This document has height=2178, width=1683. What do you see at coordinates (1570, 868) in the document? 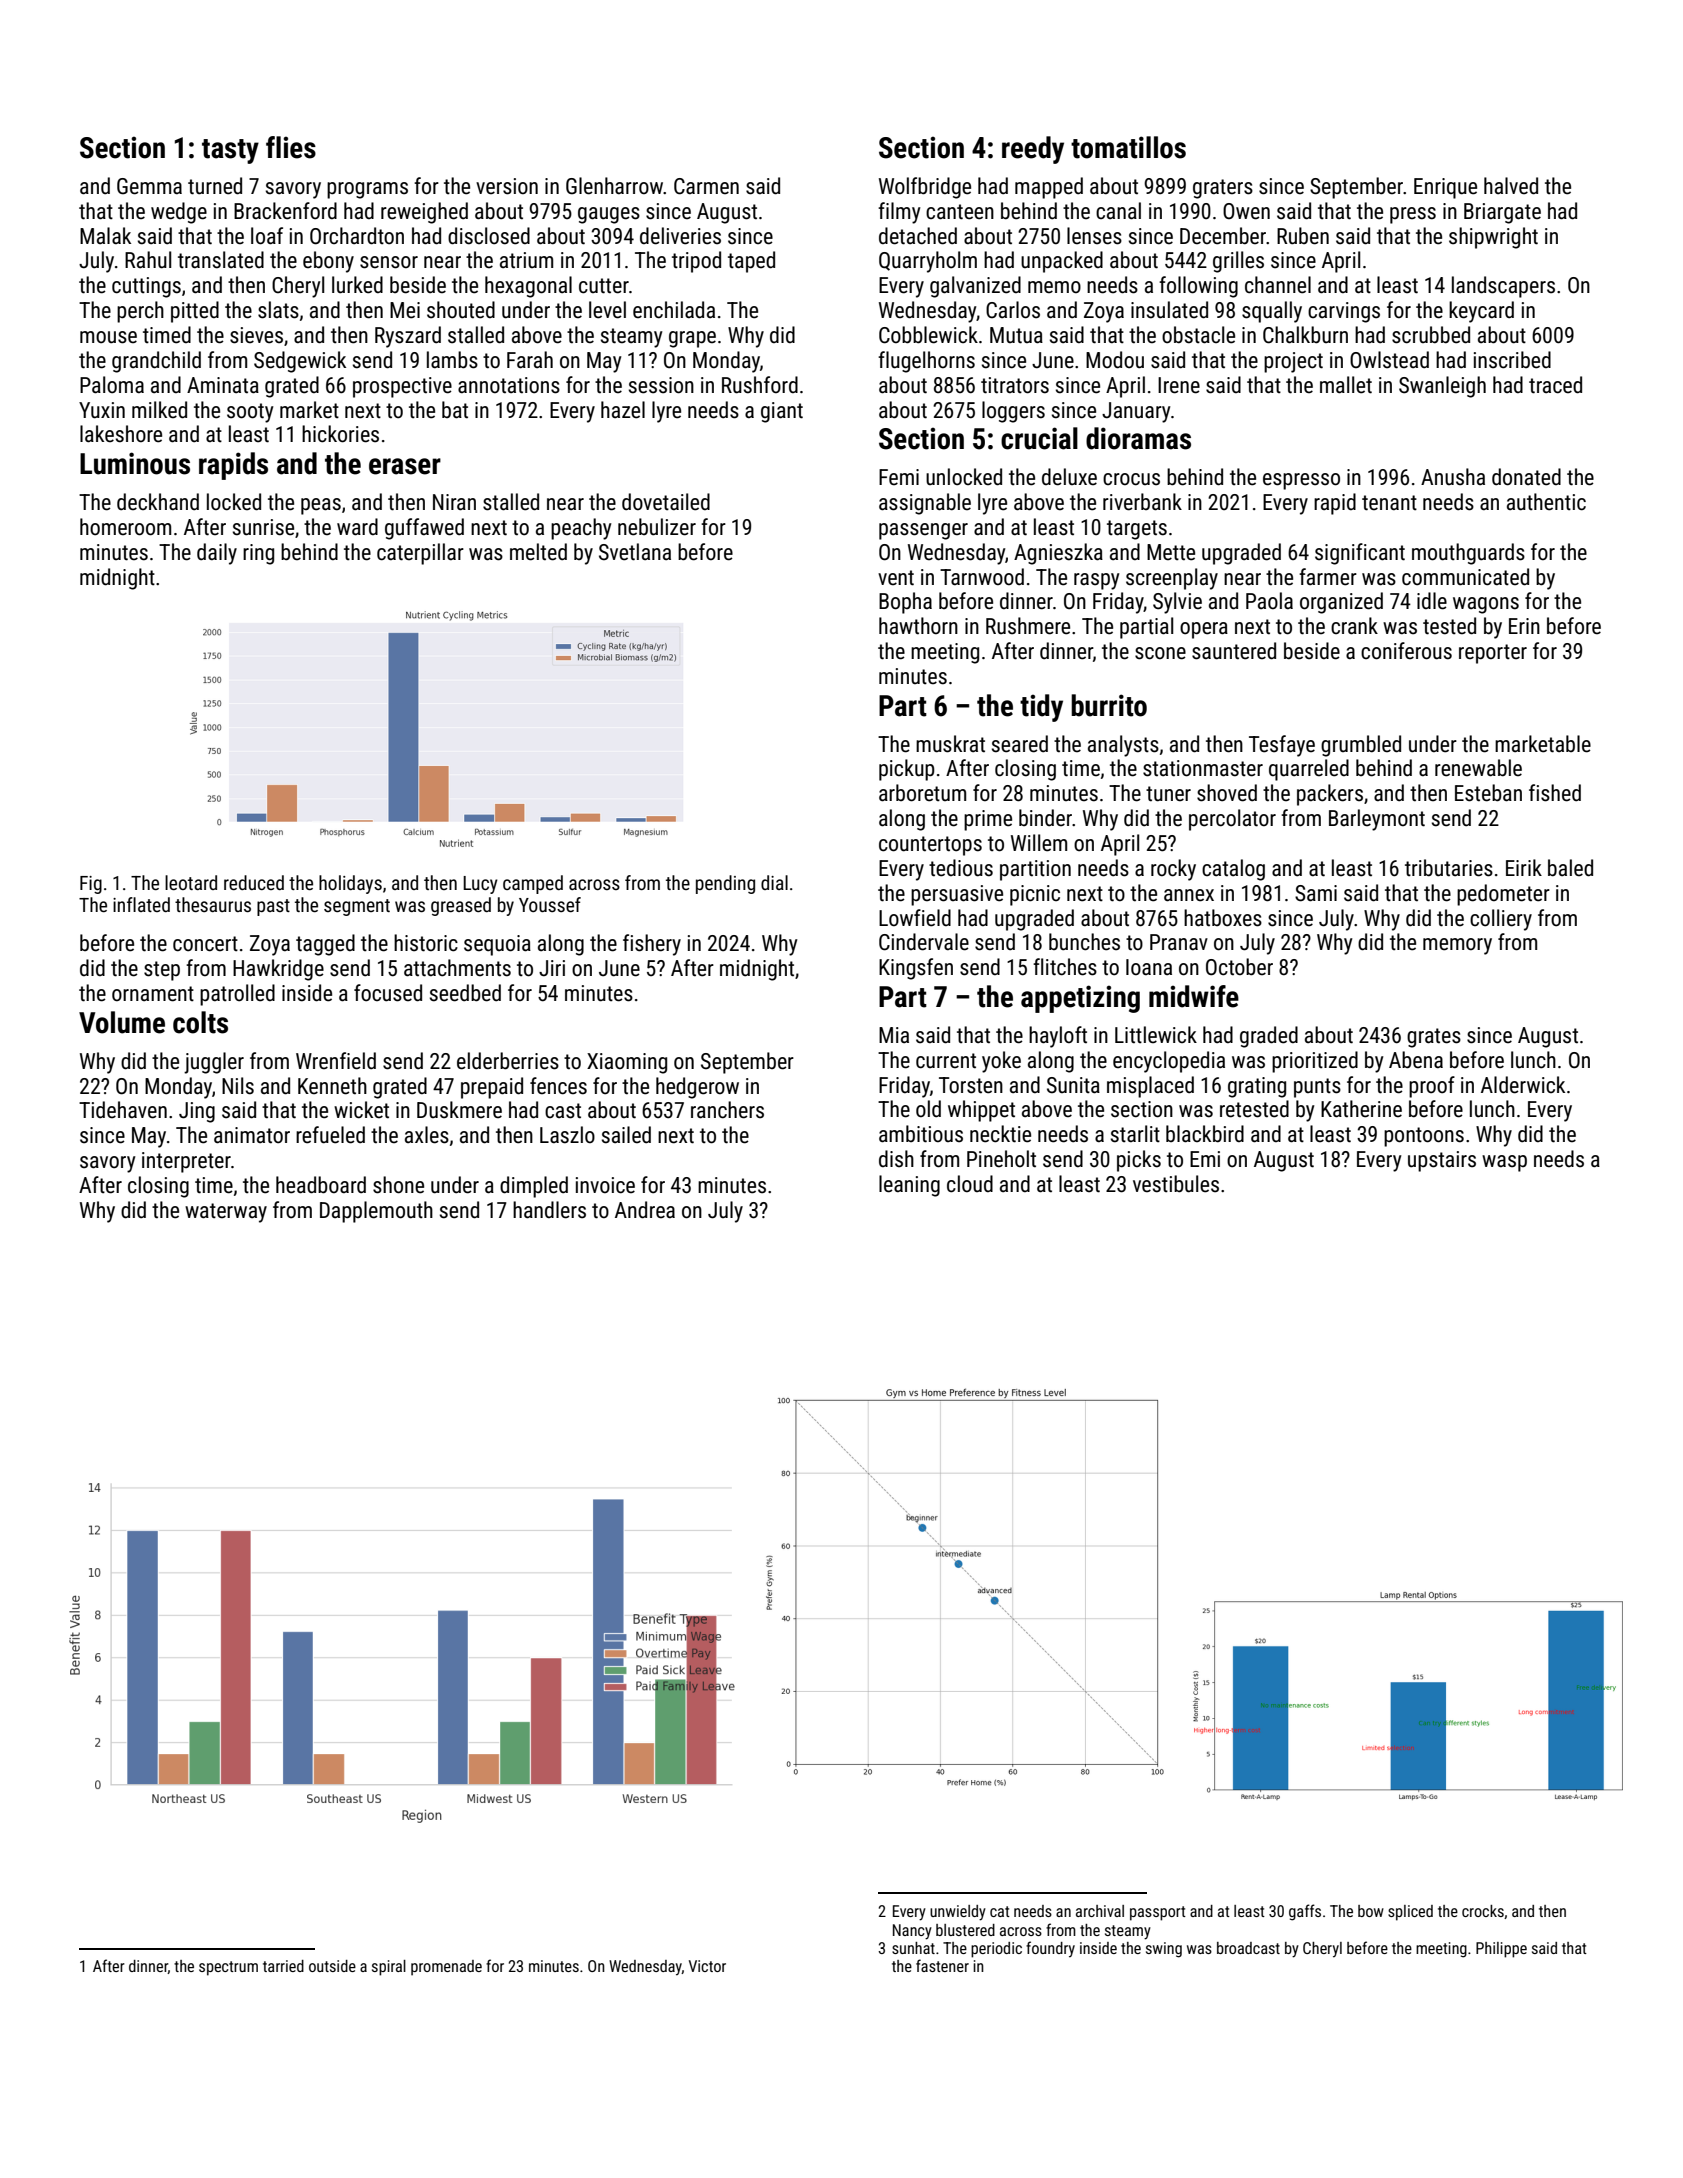
I see `baled` at bounding box center [1570, 868].
